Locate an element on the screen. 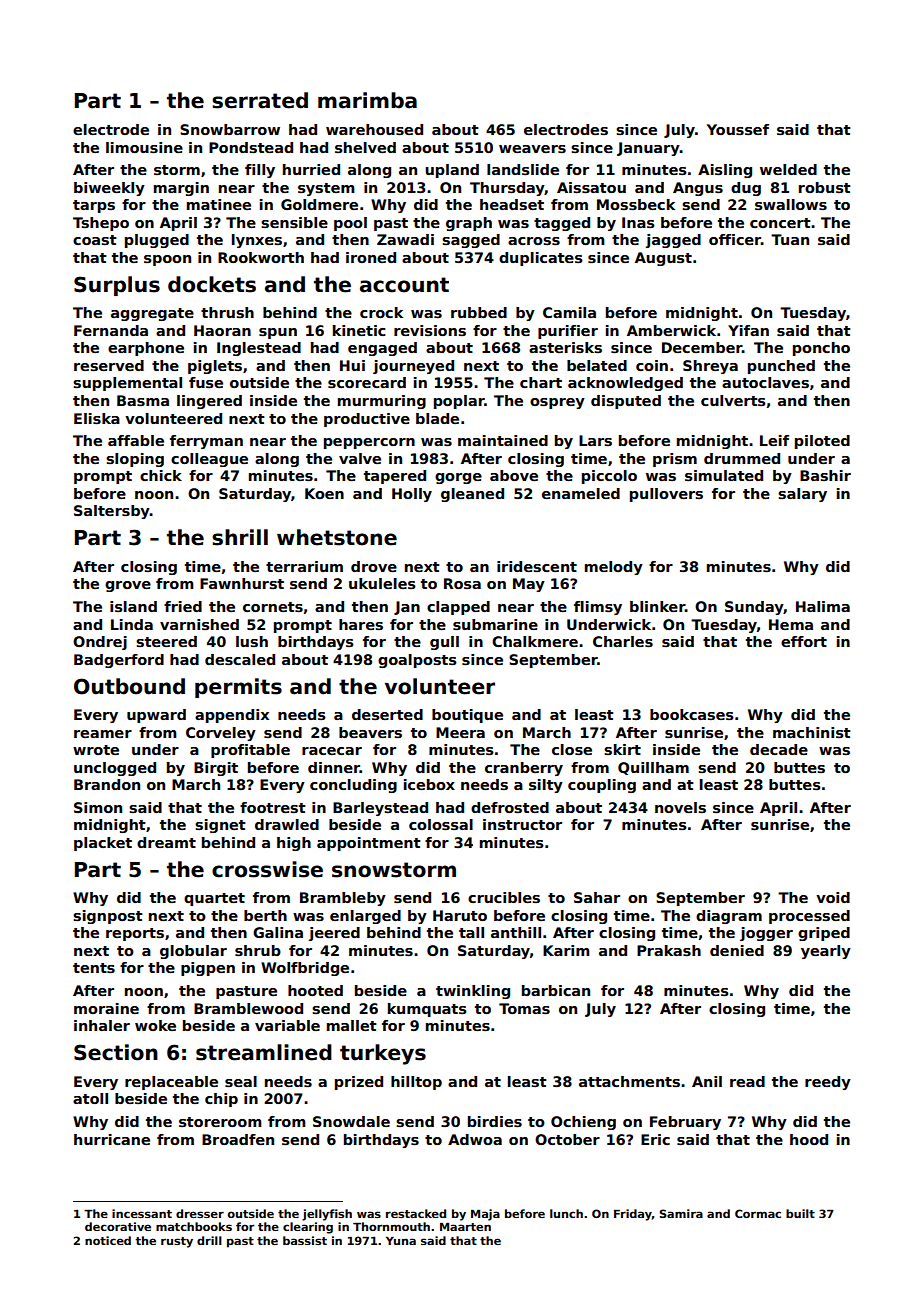 The image size is (924, 1308). Youssef is located at coordinates (738, 129).
